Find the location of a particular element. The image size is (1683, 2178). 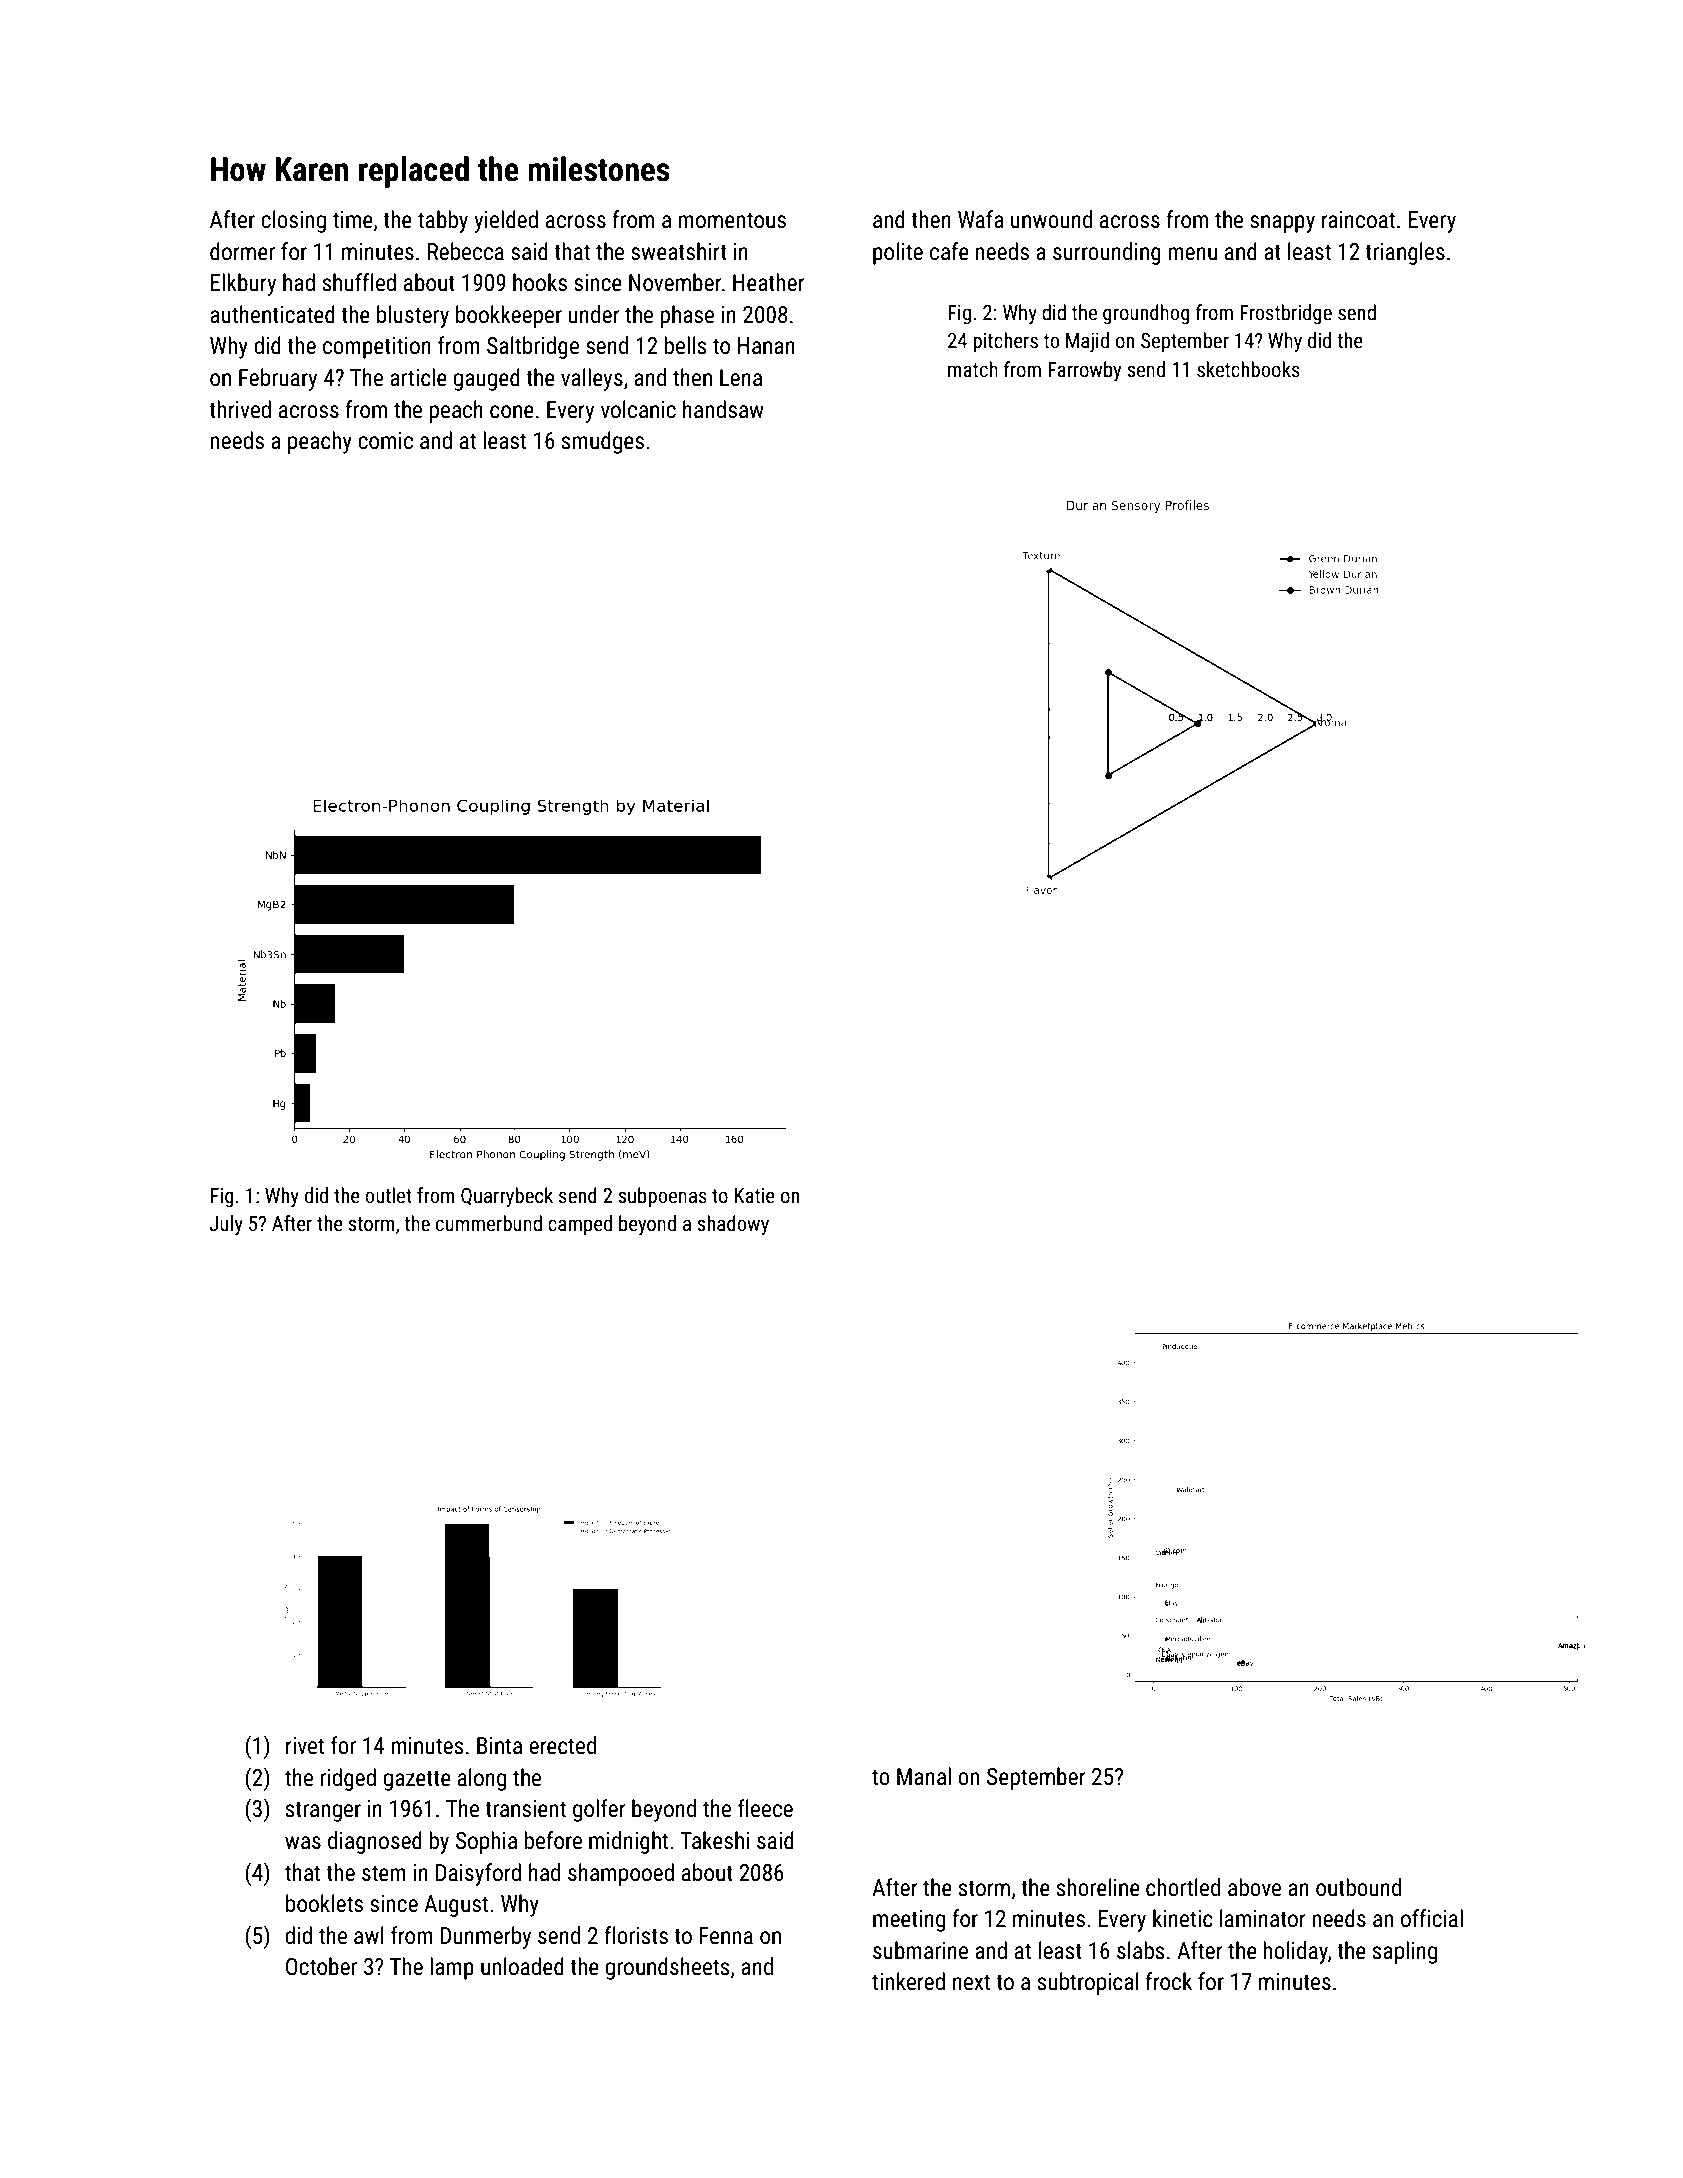

comic is located at coordinates (385, 441).
